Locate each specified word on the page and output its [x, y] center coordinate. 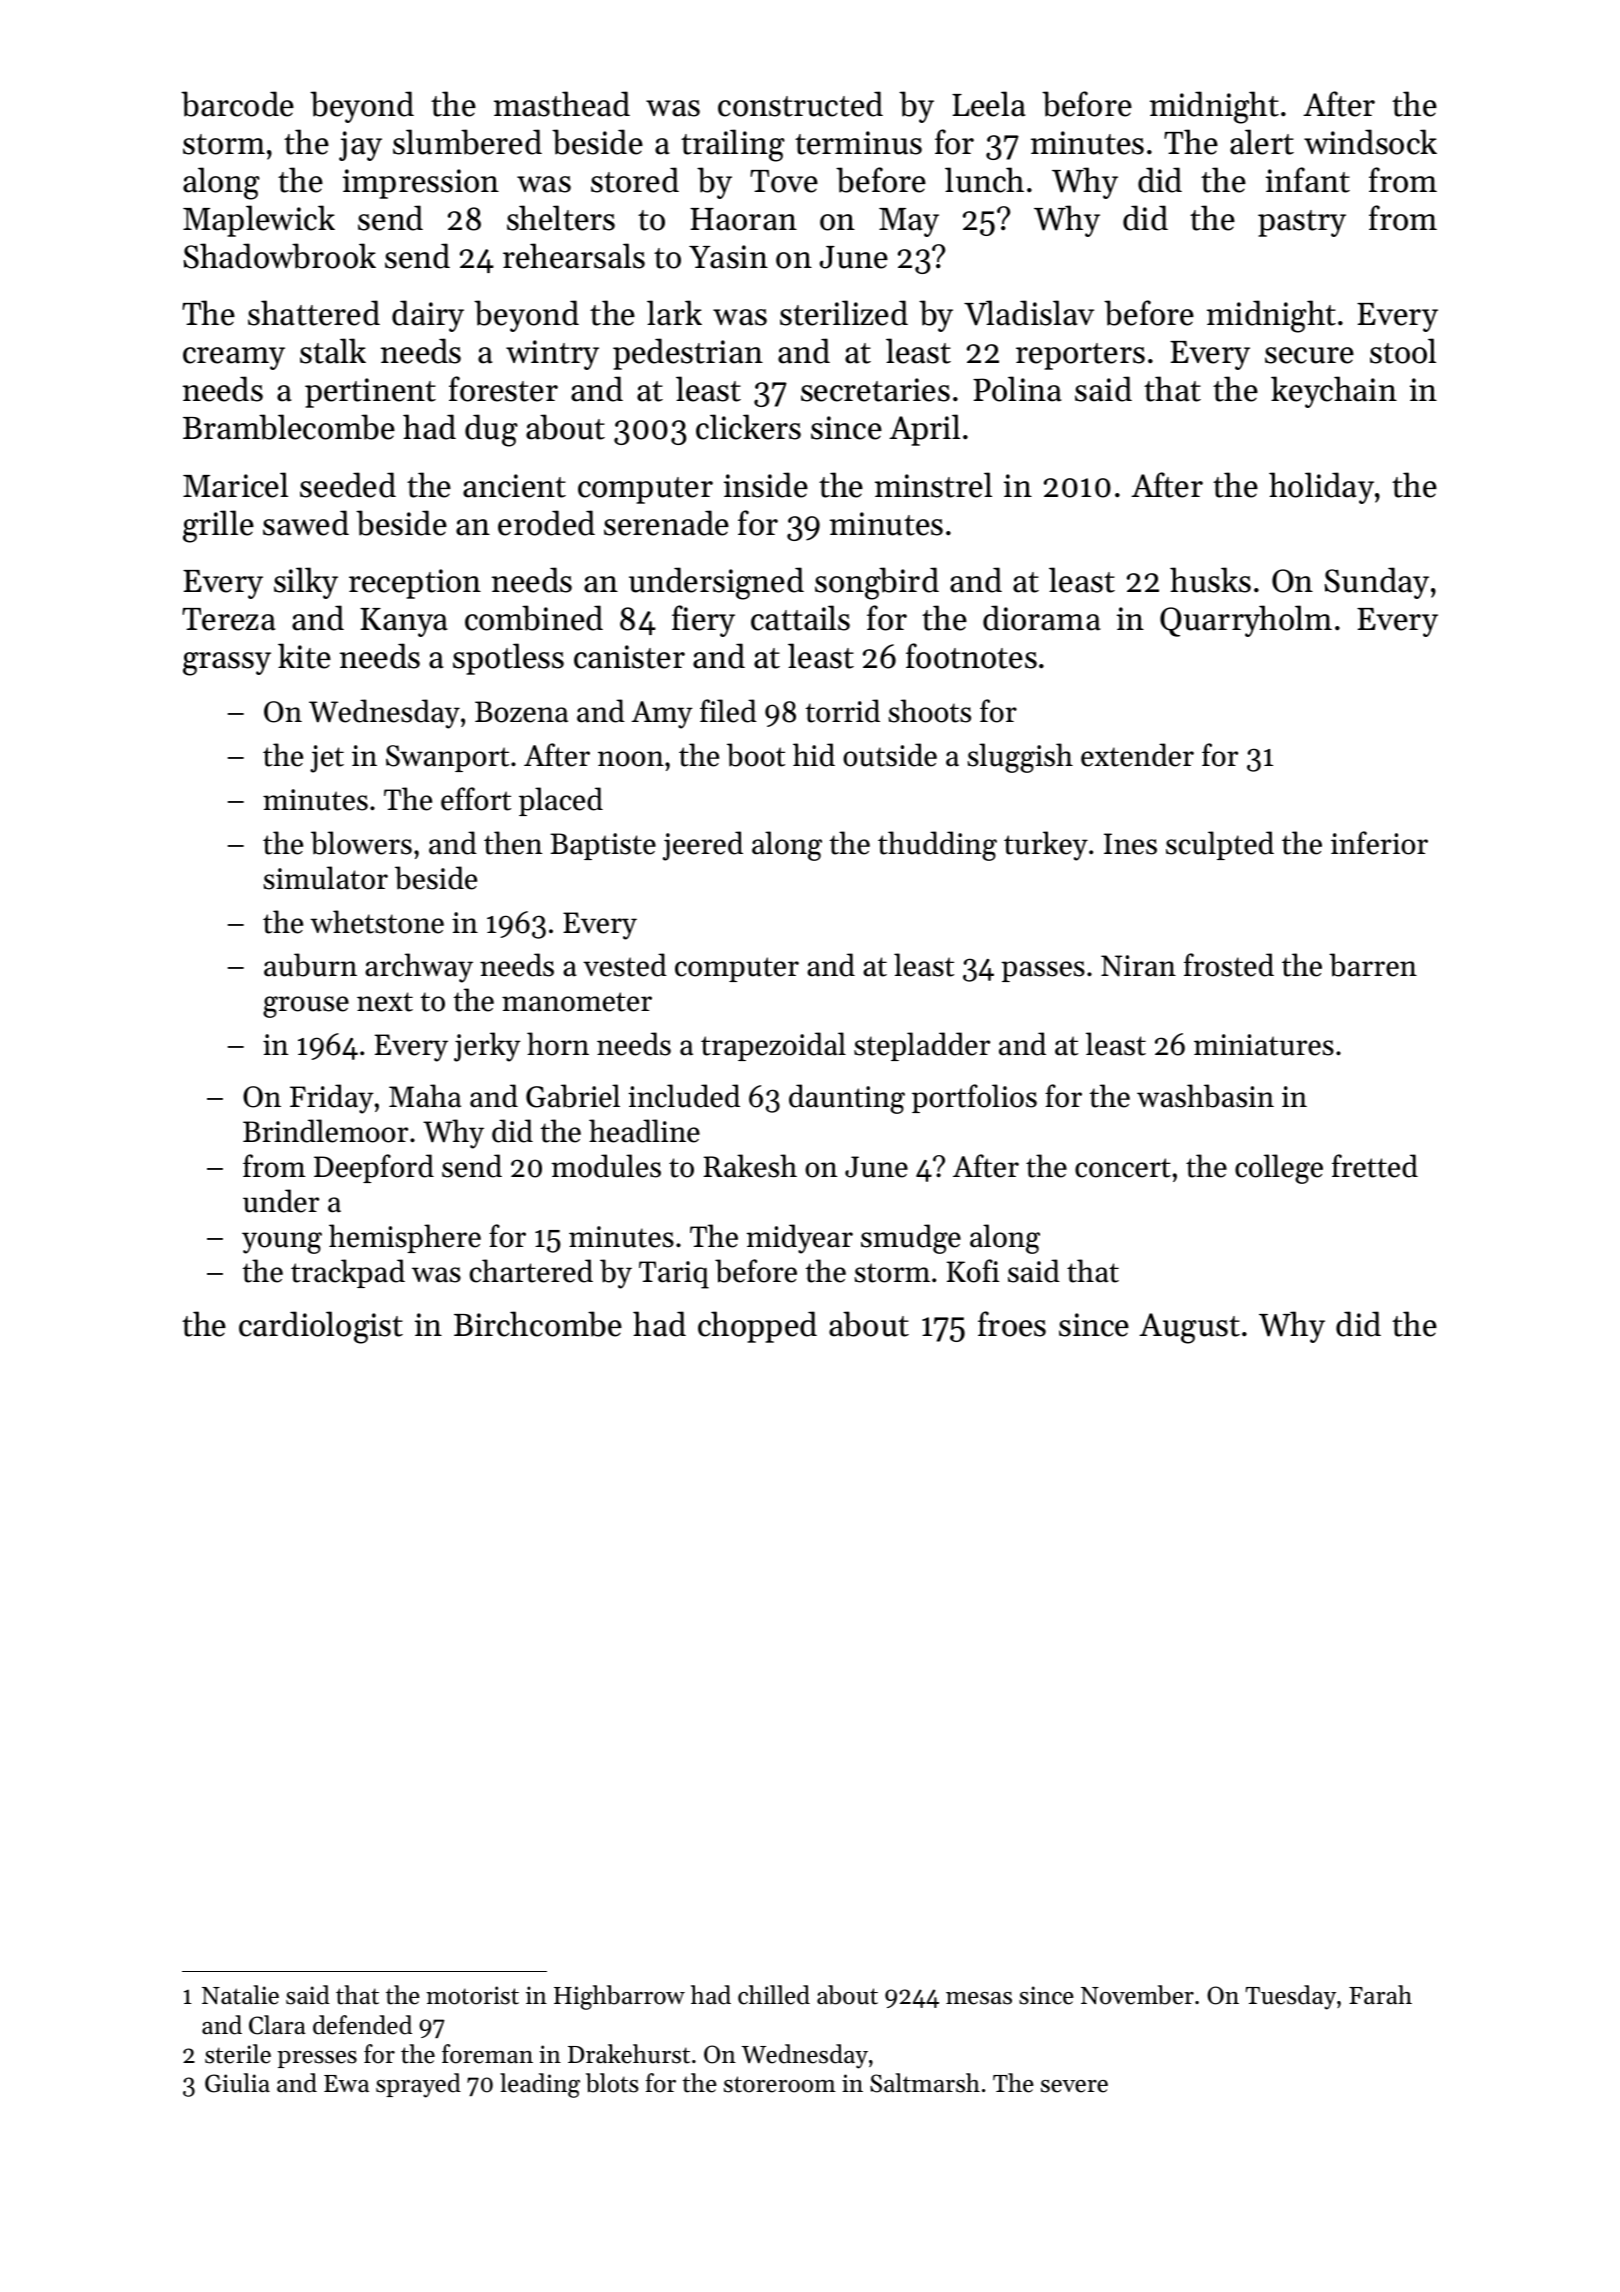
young [282, 1243]
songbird [877, 583]
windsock [1370, 142]
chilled [774, 1995]
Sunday [1377, 583]
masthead [562, 104]
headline [644, 1131]
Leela [989, 104]
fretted [1375, 1166]
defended [362, 2025]
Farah [1380, 1994]
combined [534, 618]
